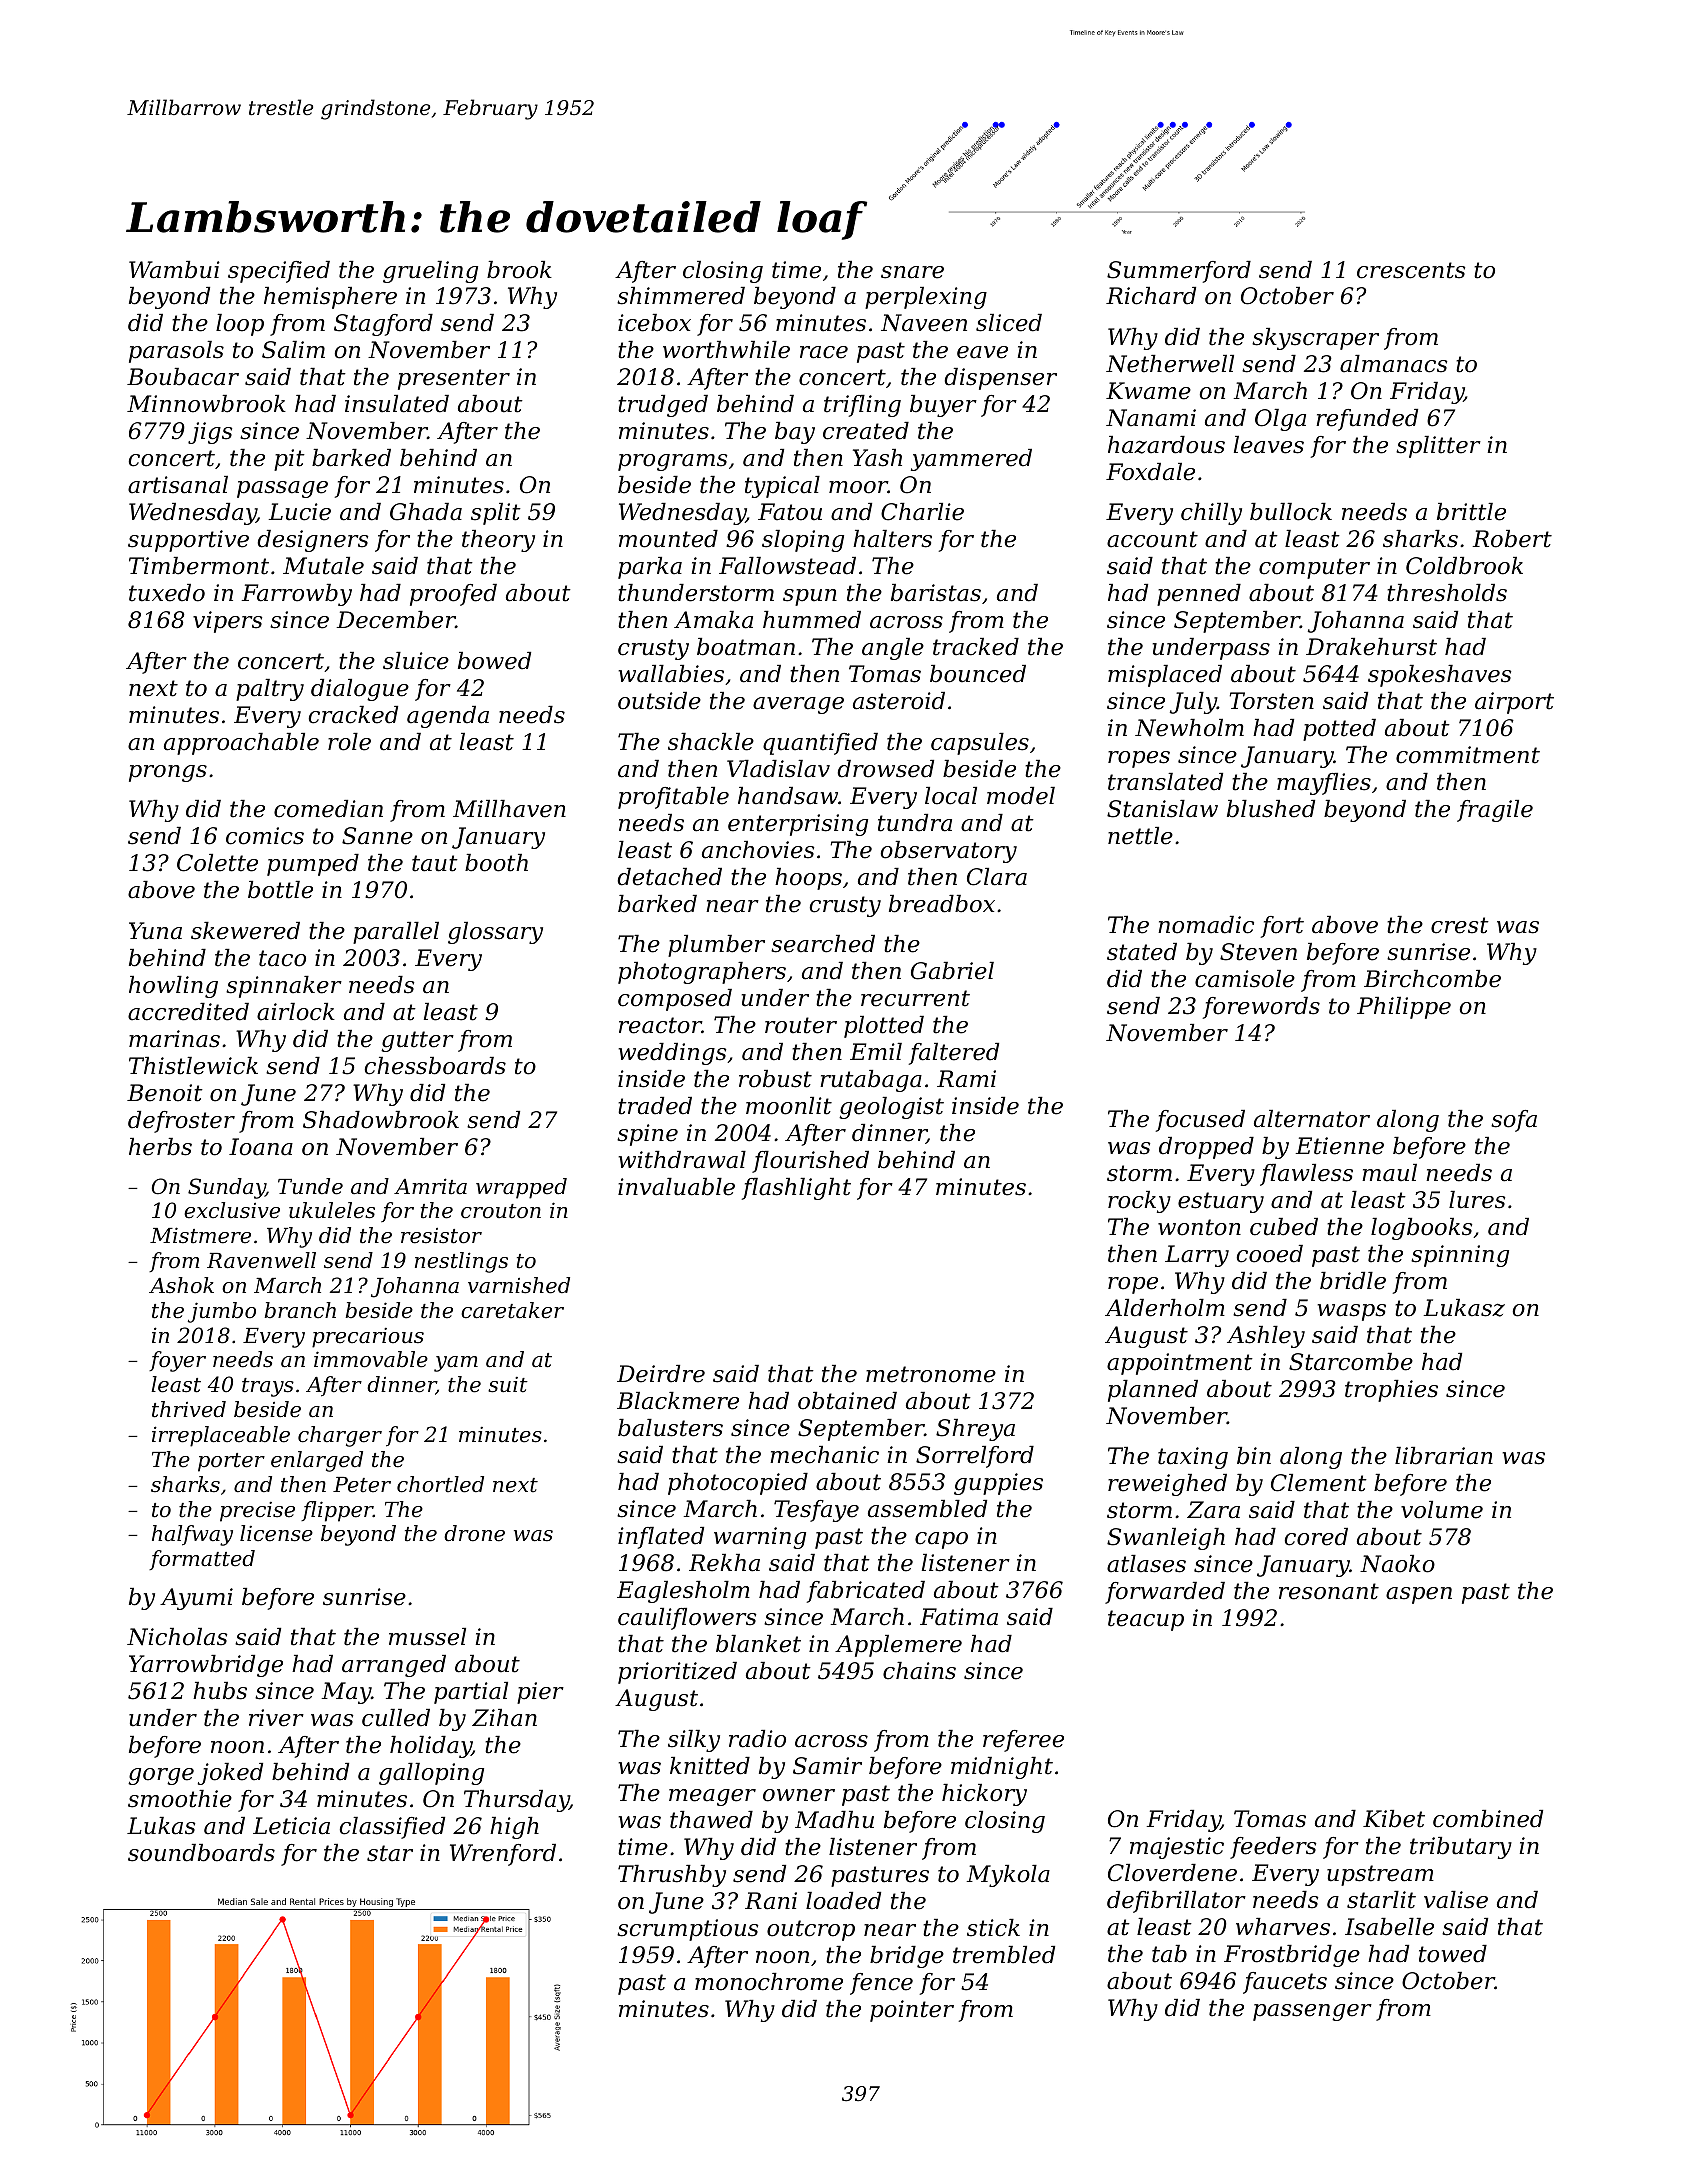  Describe the element at coordinates (1419, 1595) in the page. I see `aspen` at that location.
